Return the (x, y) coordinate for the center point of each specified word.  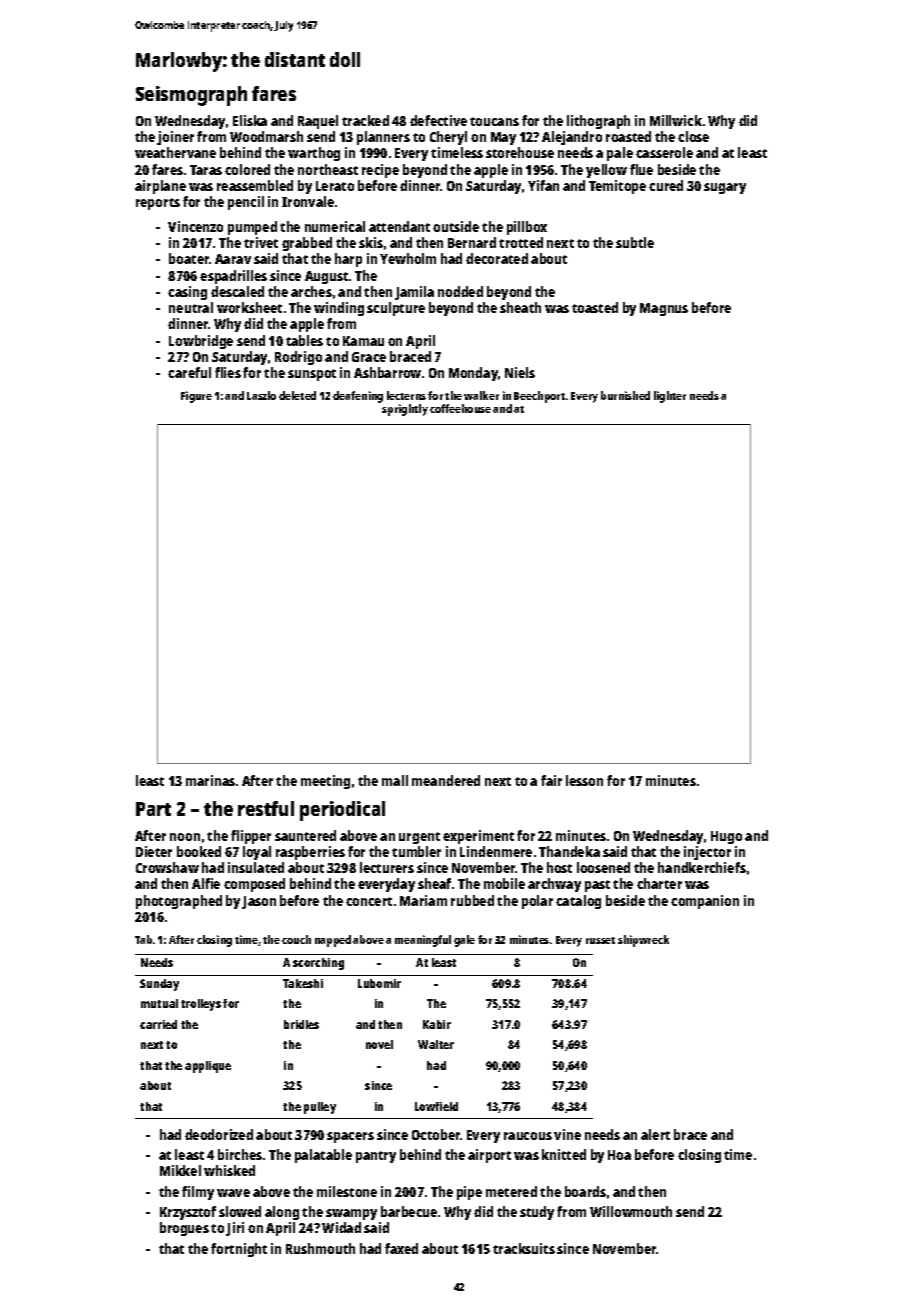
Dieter (154, 851)
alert (655, 1134)
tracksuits (524, 1248)
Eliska (250, 120)
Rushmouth (320, 1248)
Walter (436, 1044)
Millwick (676, 120)
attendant (399, 226)
